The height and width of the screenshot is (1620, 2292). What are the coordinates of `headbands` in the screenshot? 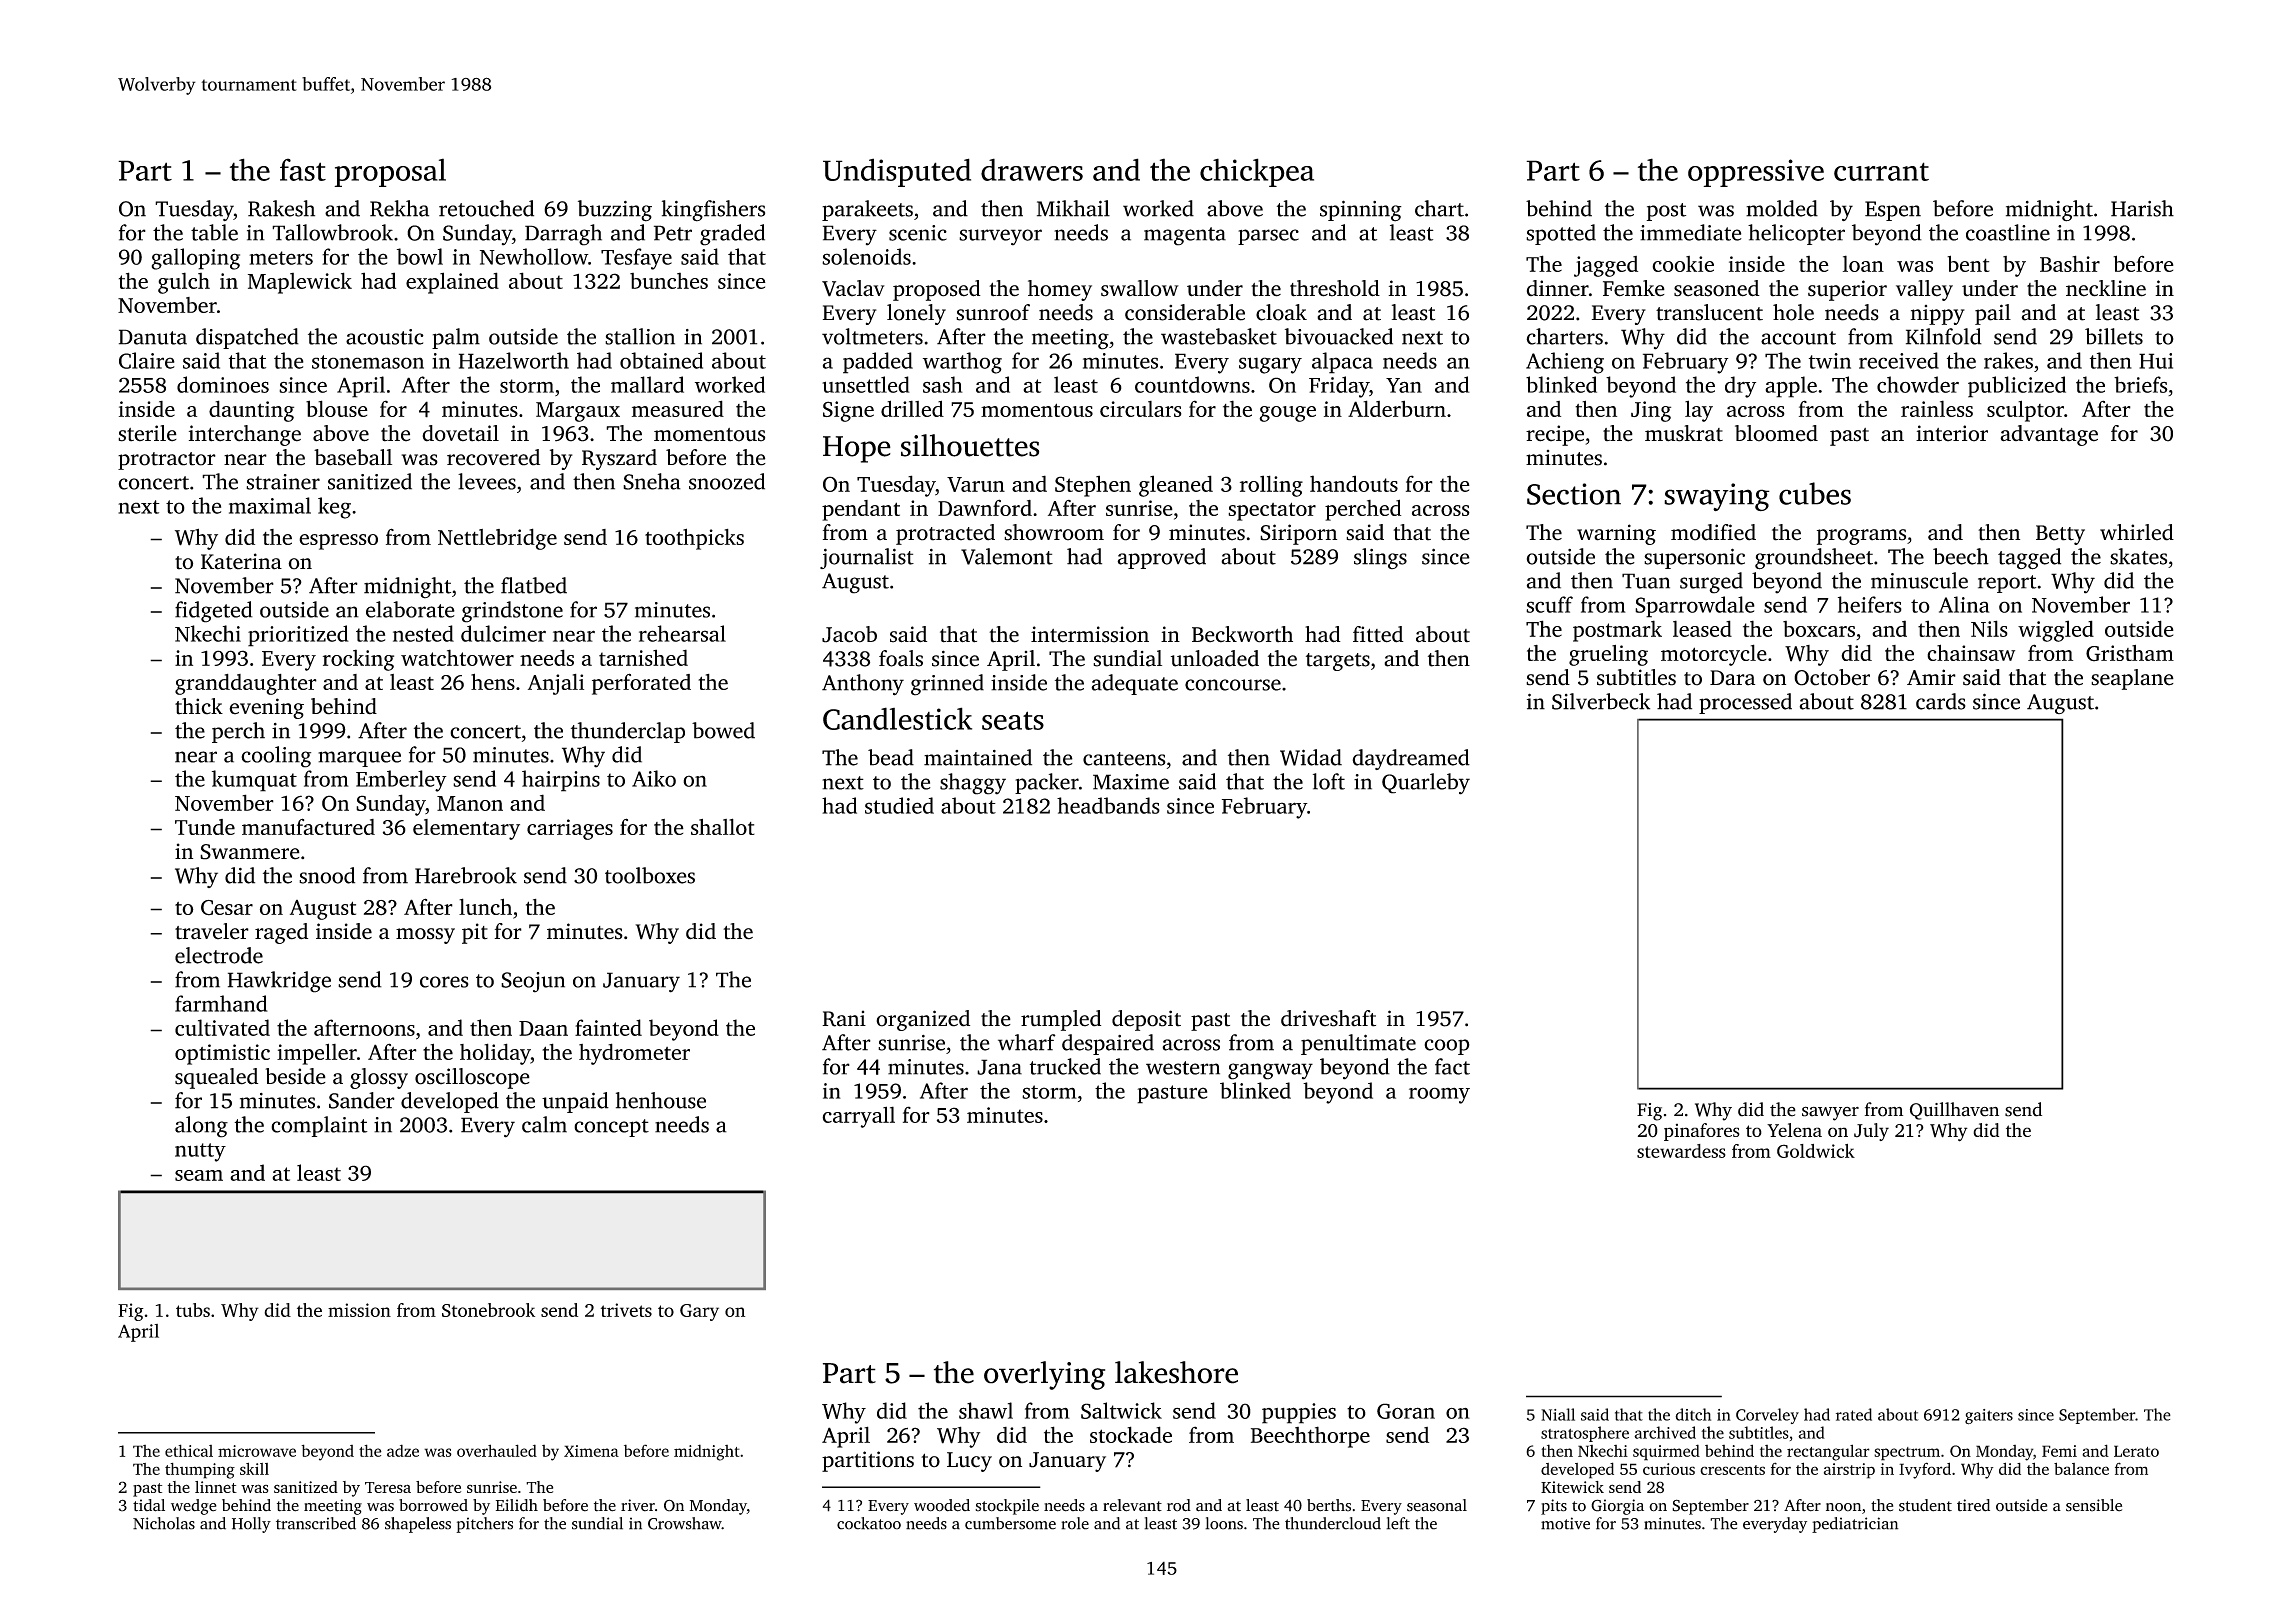 It's located at (1108, 805).
